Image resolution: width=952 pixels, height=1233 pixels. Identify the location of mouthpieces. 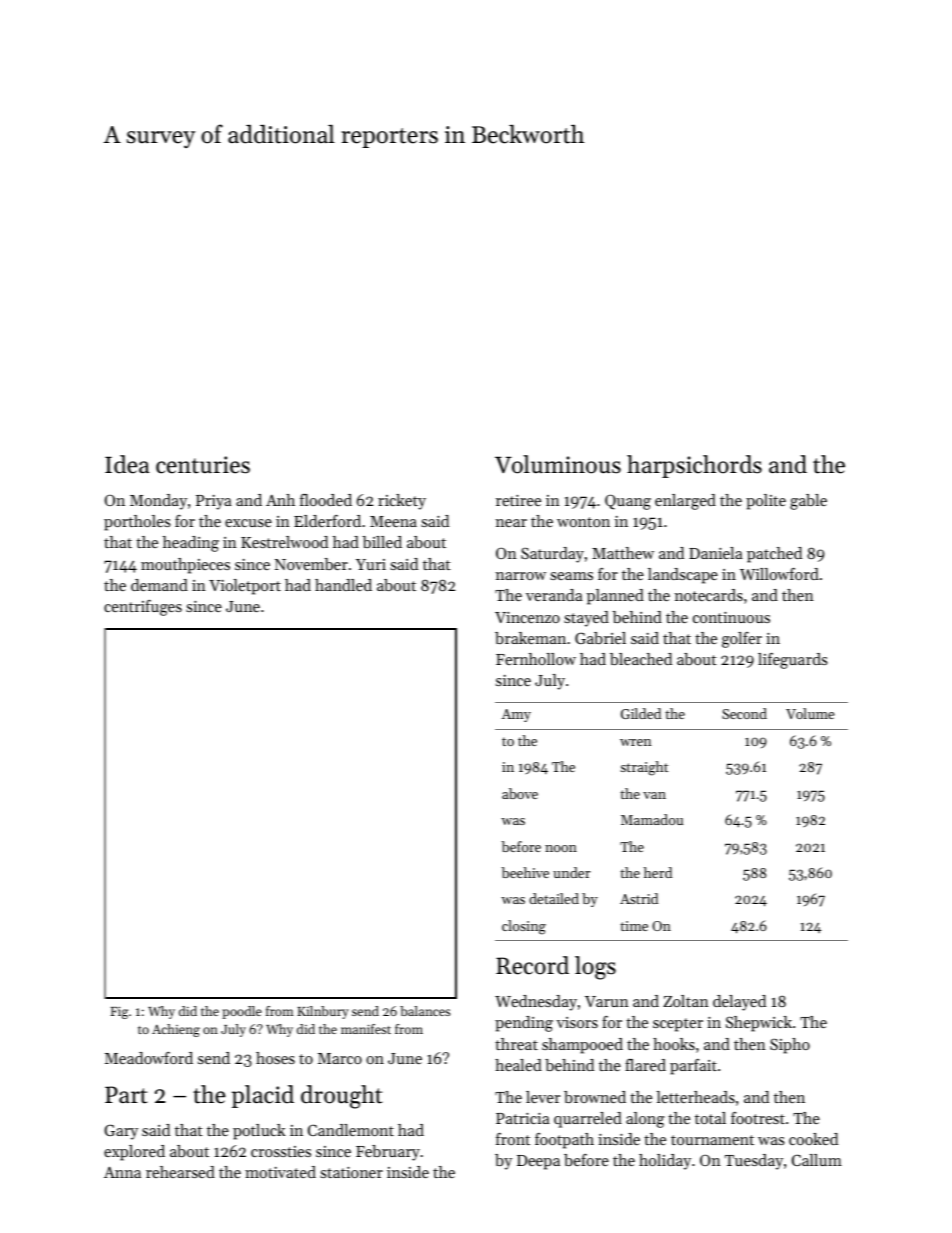
(185, 566).
